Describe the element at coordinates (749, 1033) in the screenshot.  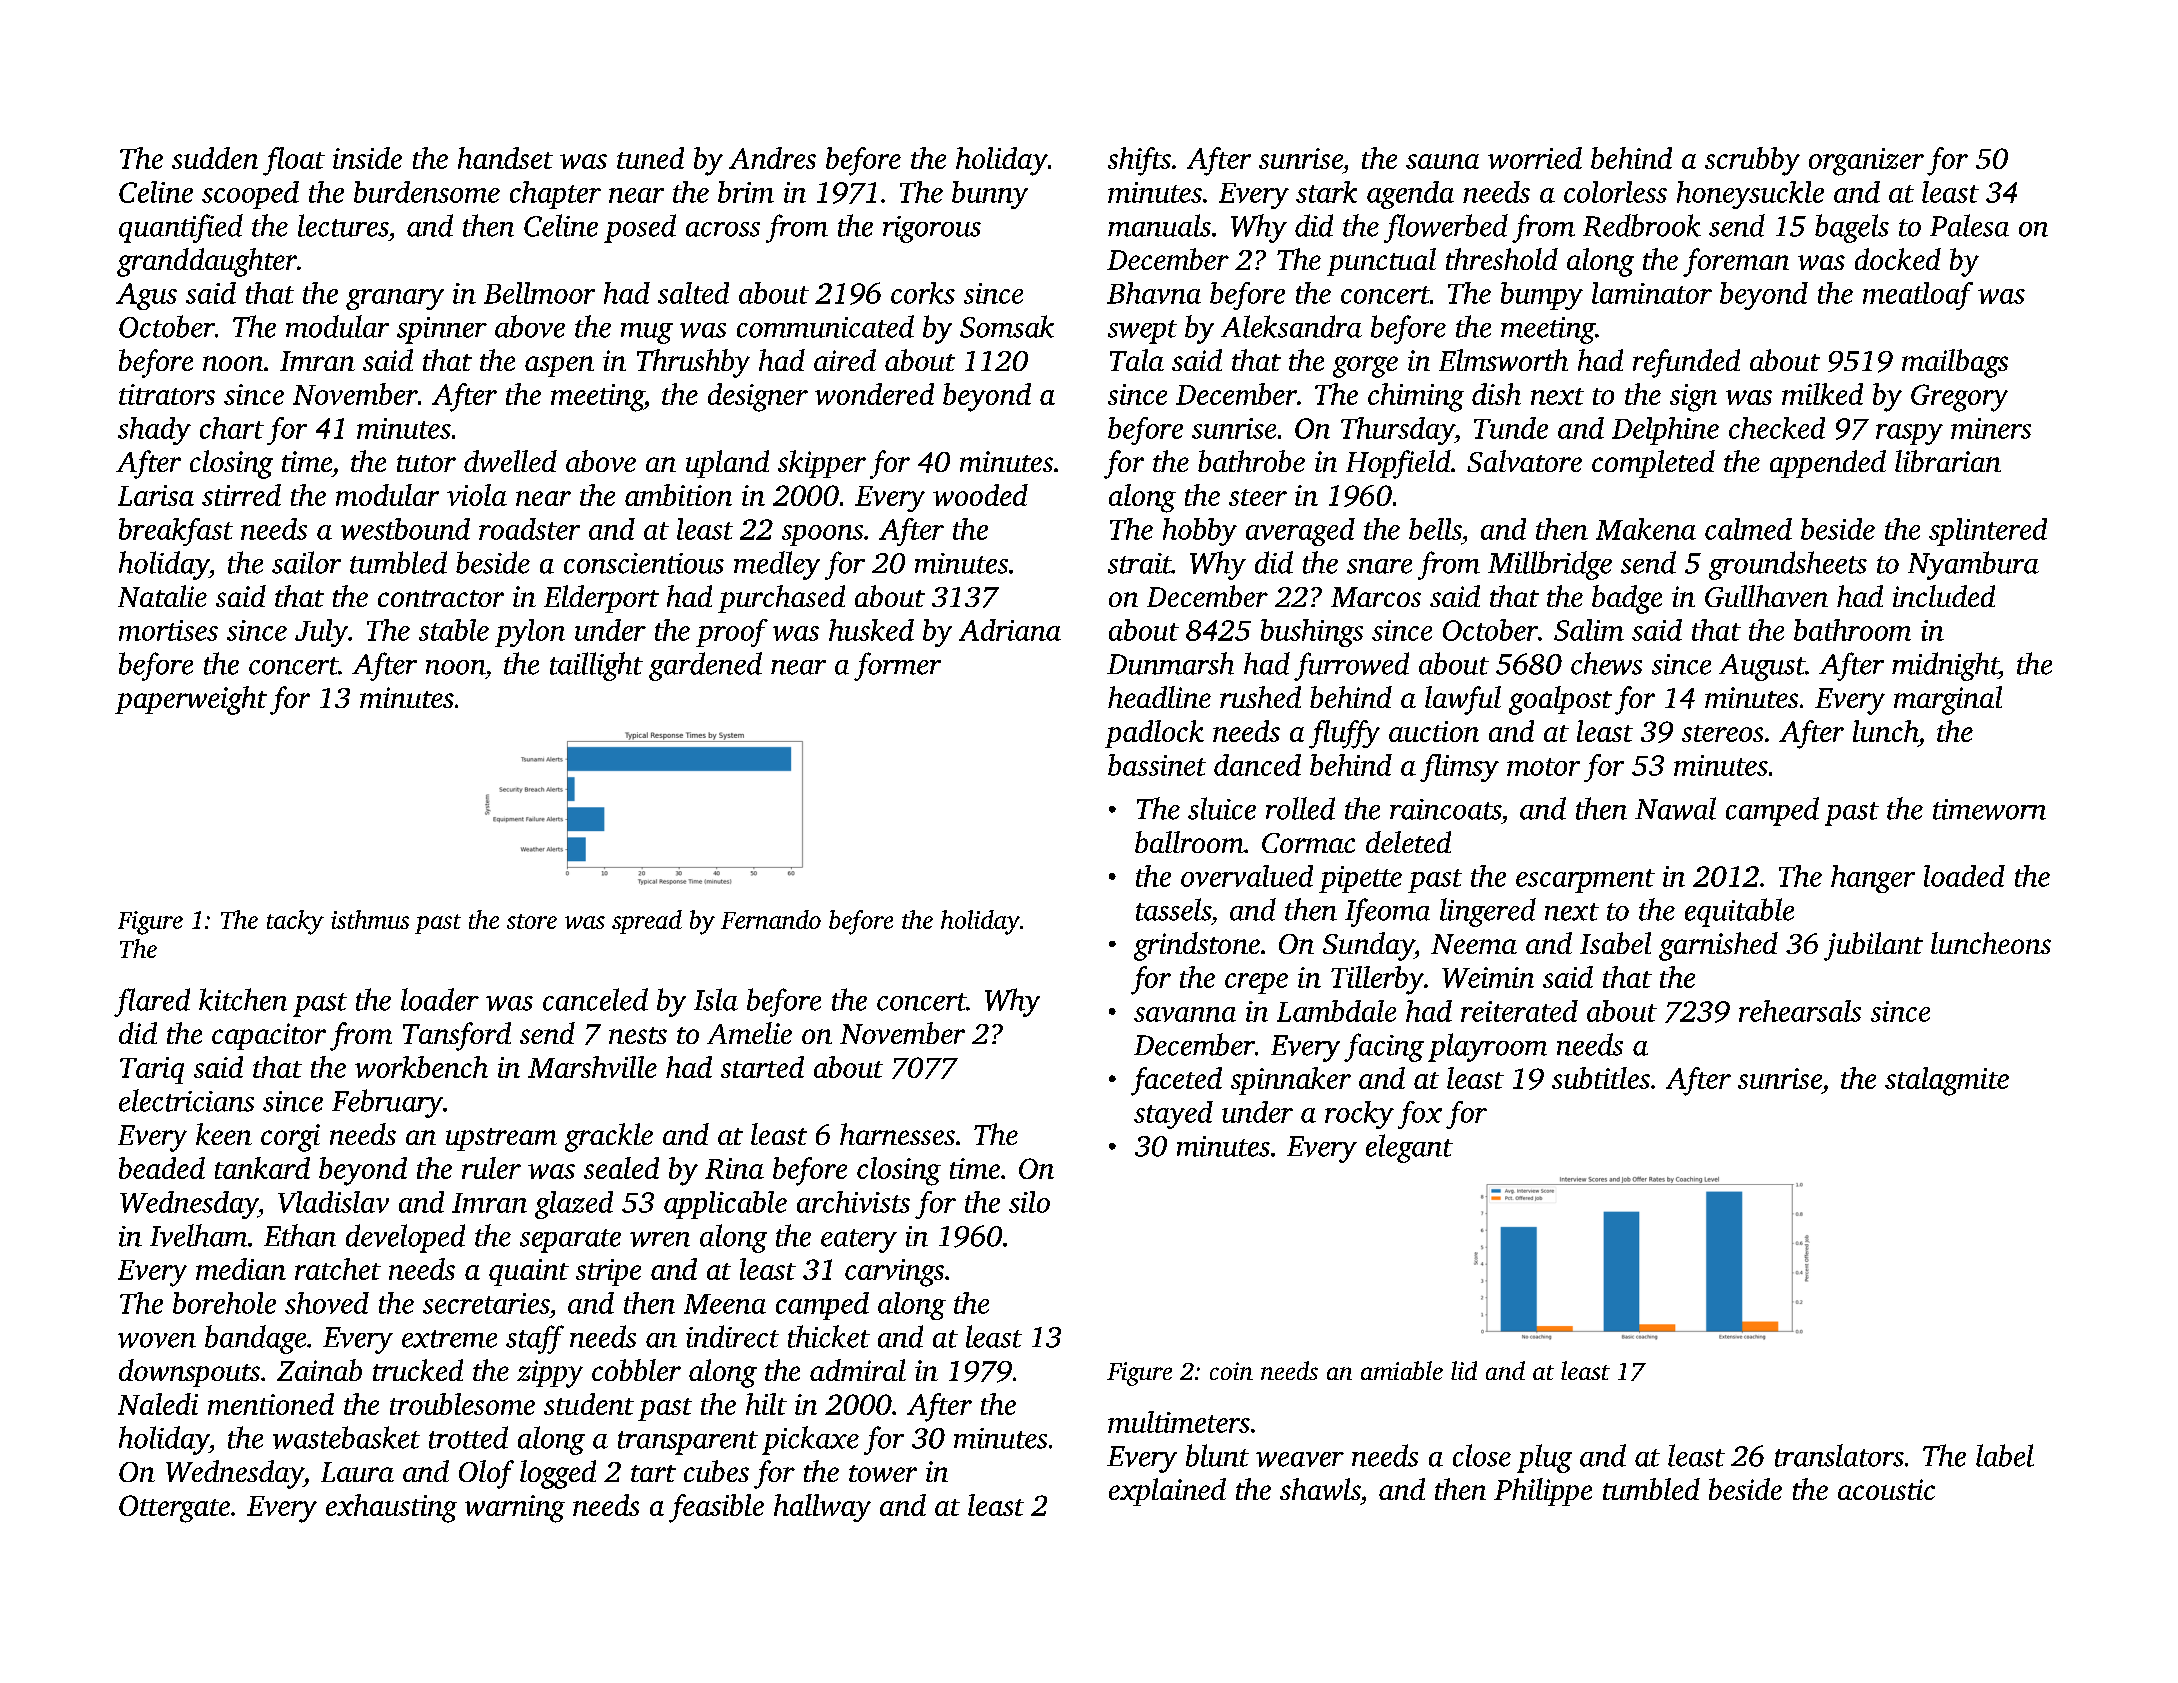
I see `Amelie` at that location.
